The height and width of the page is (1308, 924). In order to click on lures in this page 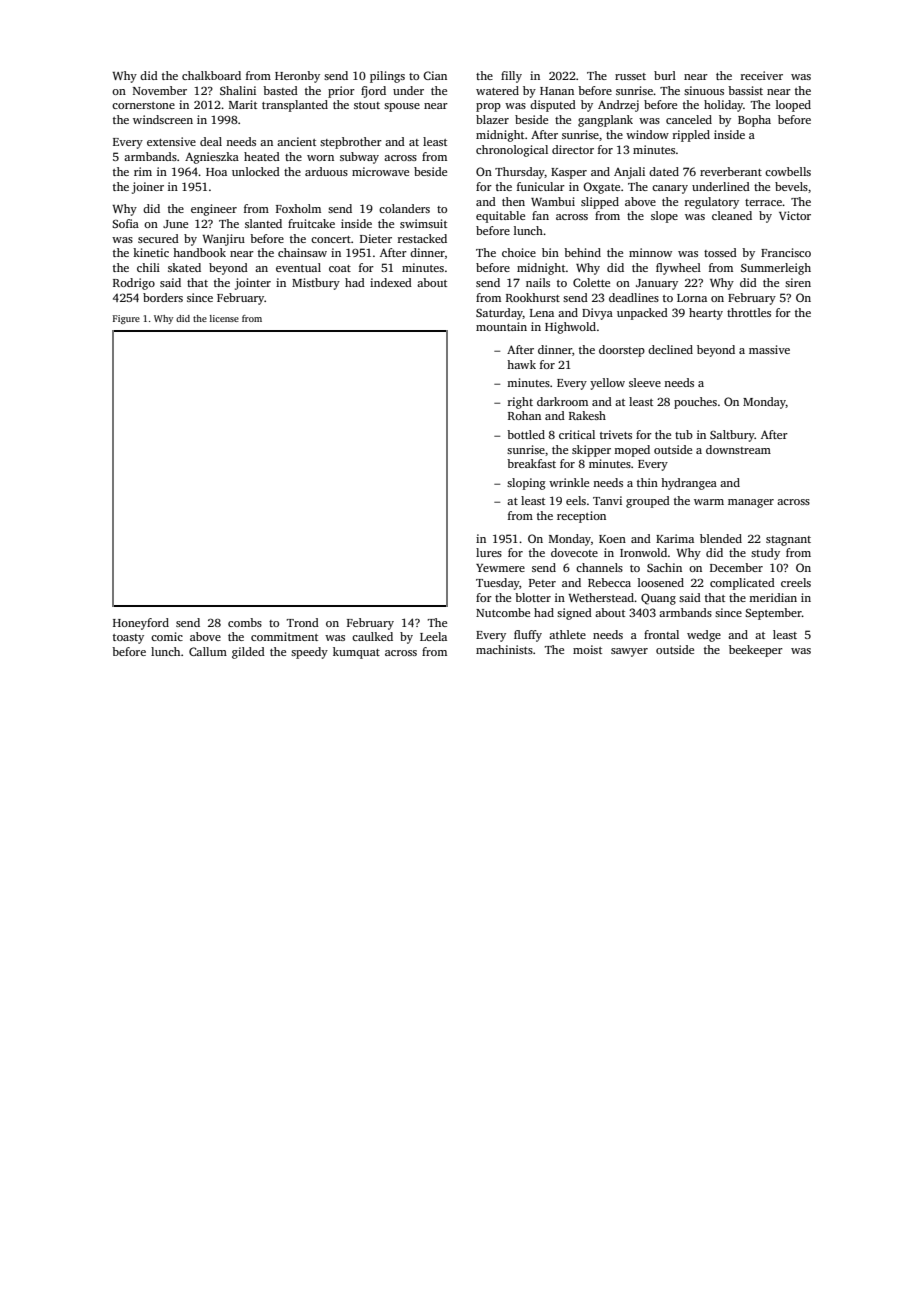, I will do `click(489, 552)`.
